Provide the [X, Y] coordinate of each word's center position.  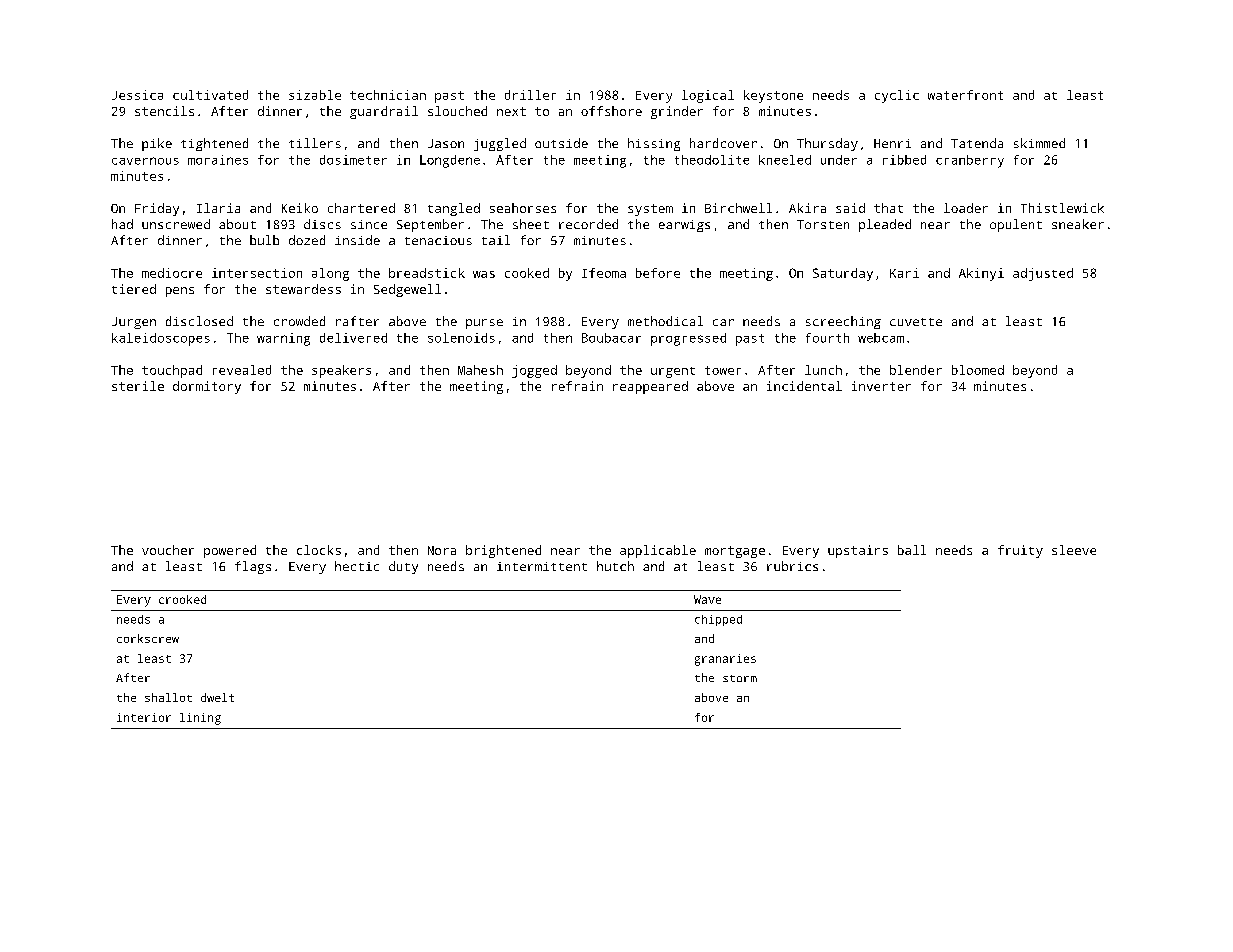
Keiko [300, 208]
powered [230, 551]
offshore [611, 111]
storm [740, 678]
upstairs [858, 551]
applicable [658, 551]
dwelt [217, 697]
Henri [892, 143]
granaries [725, 660]
